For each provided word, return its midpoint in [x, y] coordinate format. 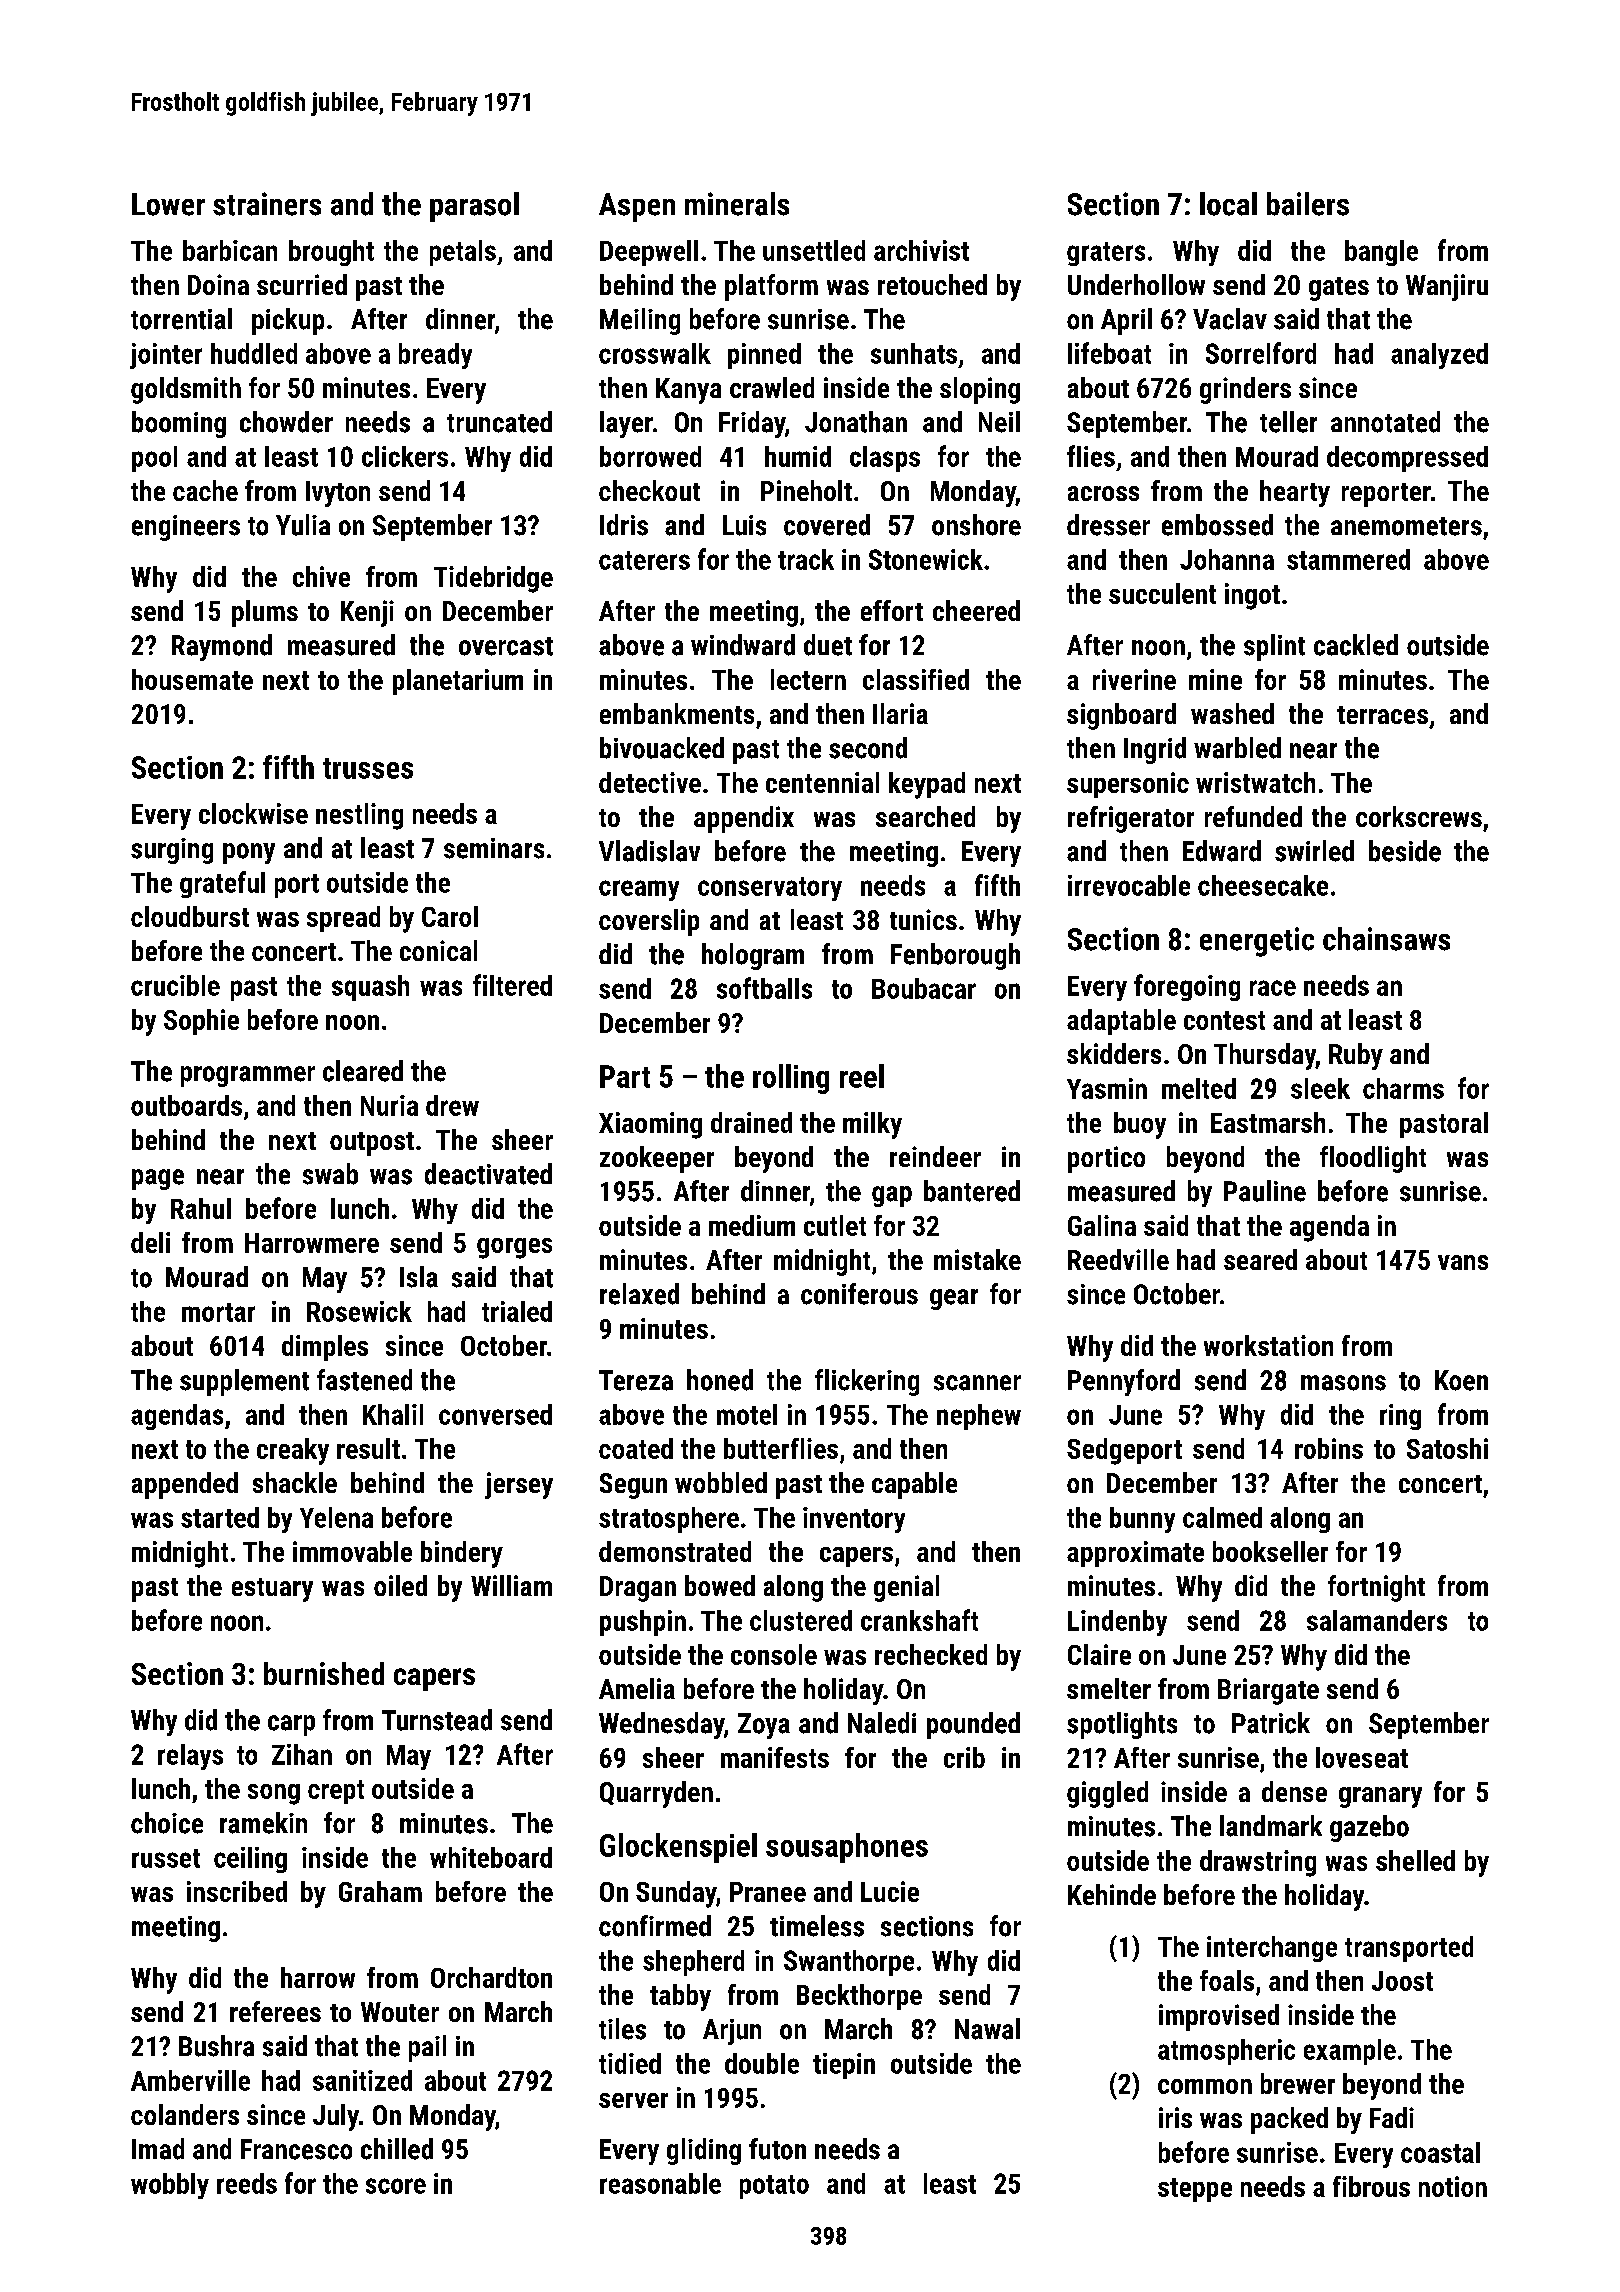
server [633, 2100]
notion [1453, 2186]
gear [954, 1299]
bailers [1308, 204]
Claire [1099, 1654]
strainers [267, 204]
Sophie [201, 1022]
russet [166, 1858]
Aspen [637, 207]
